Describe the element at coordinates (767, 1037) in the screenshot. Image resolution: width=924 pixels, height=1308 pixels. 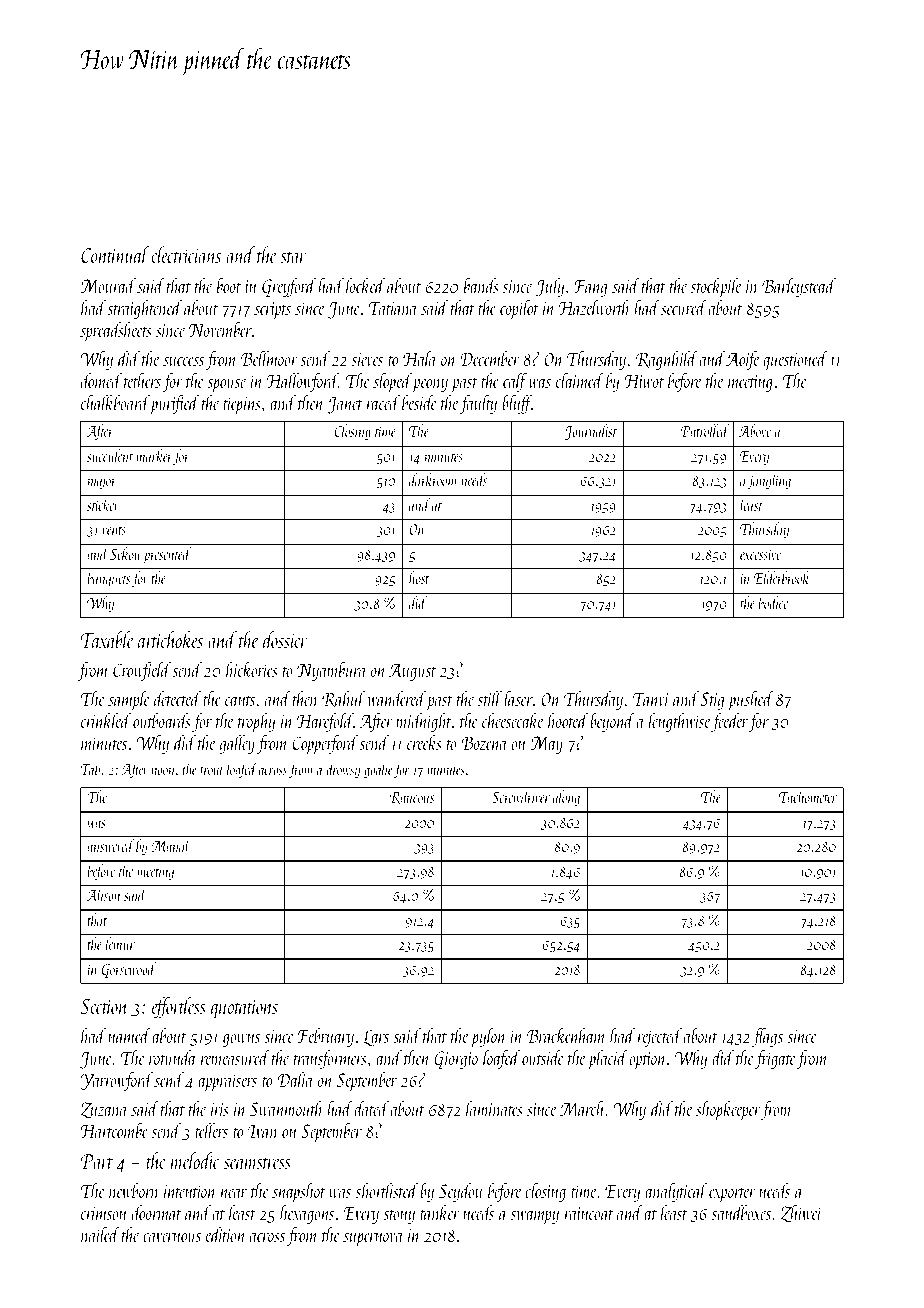
I see `flags` at that location.
